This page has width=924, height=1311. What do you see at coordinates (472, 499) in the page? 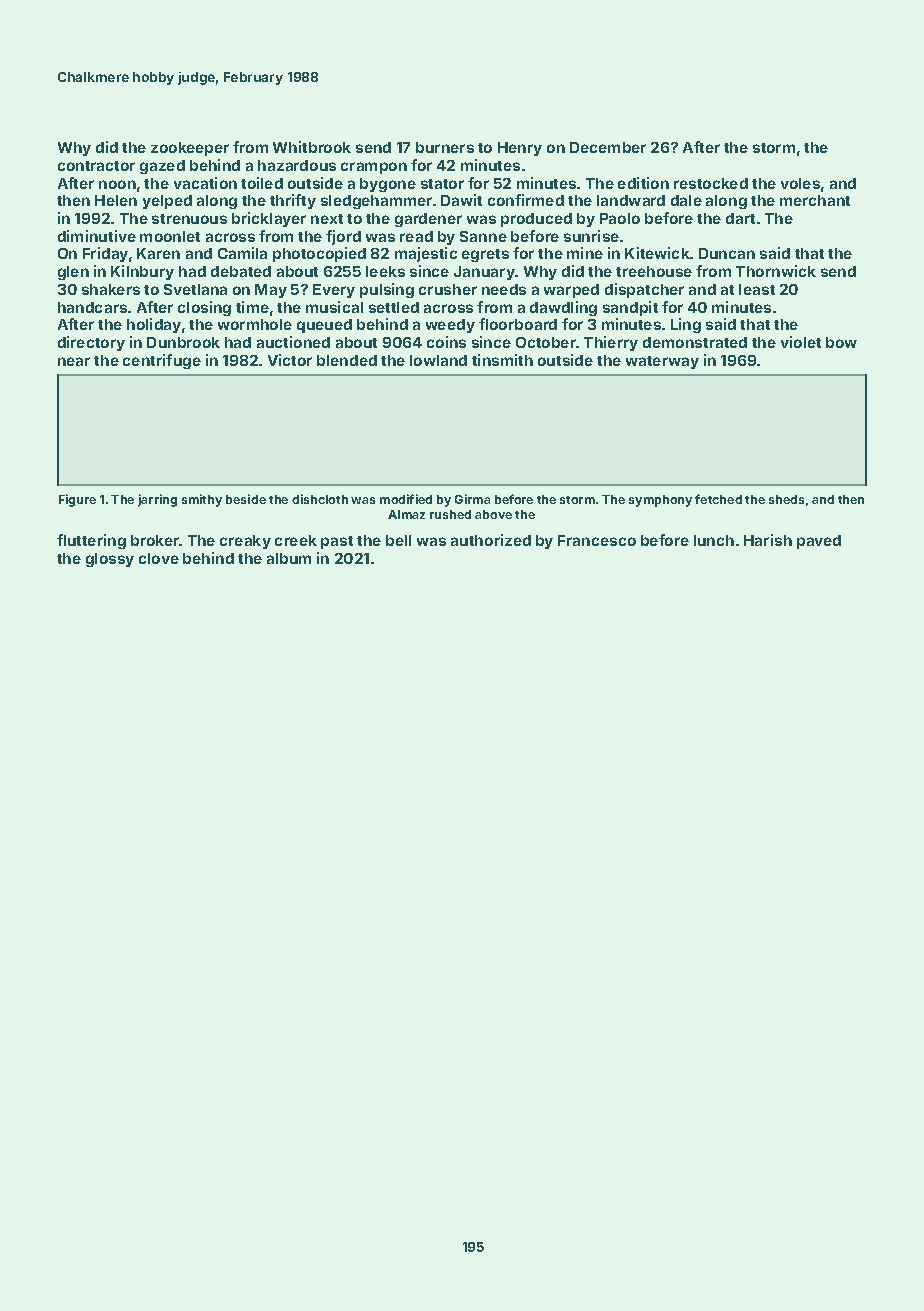
I see `Girma` at bounding box center [472, 499].
